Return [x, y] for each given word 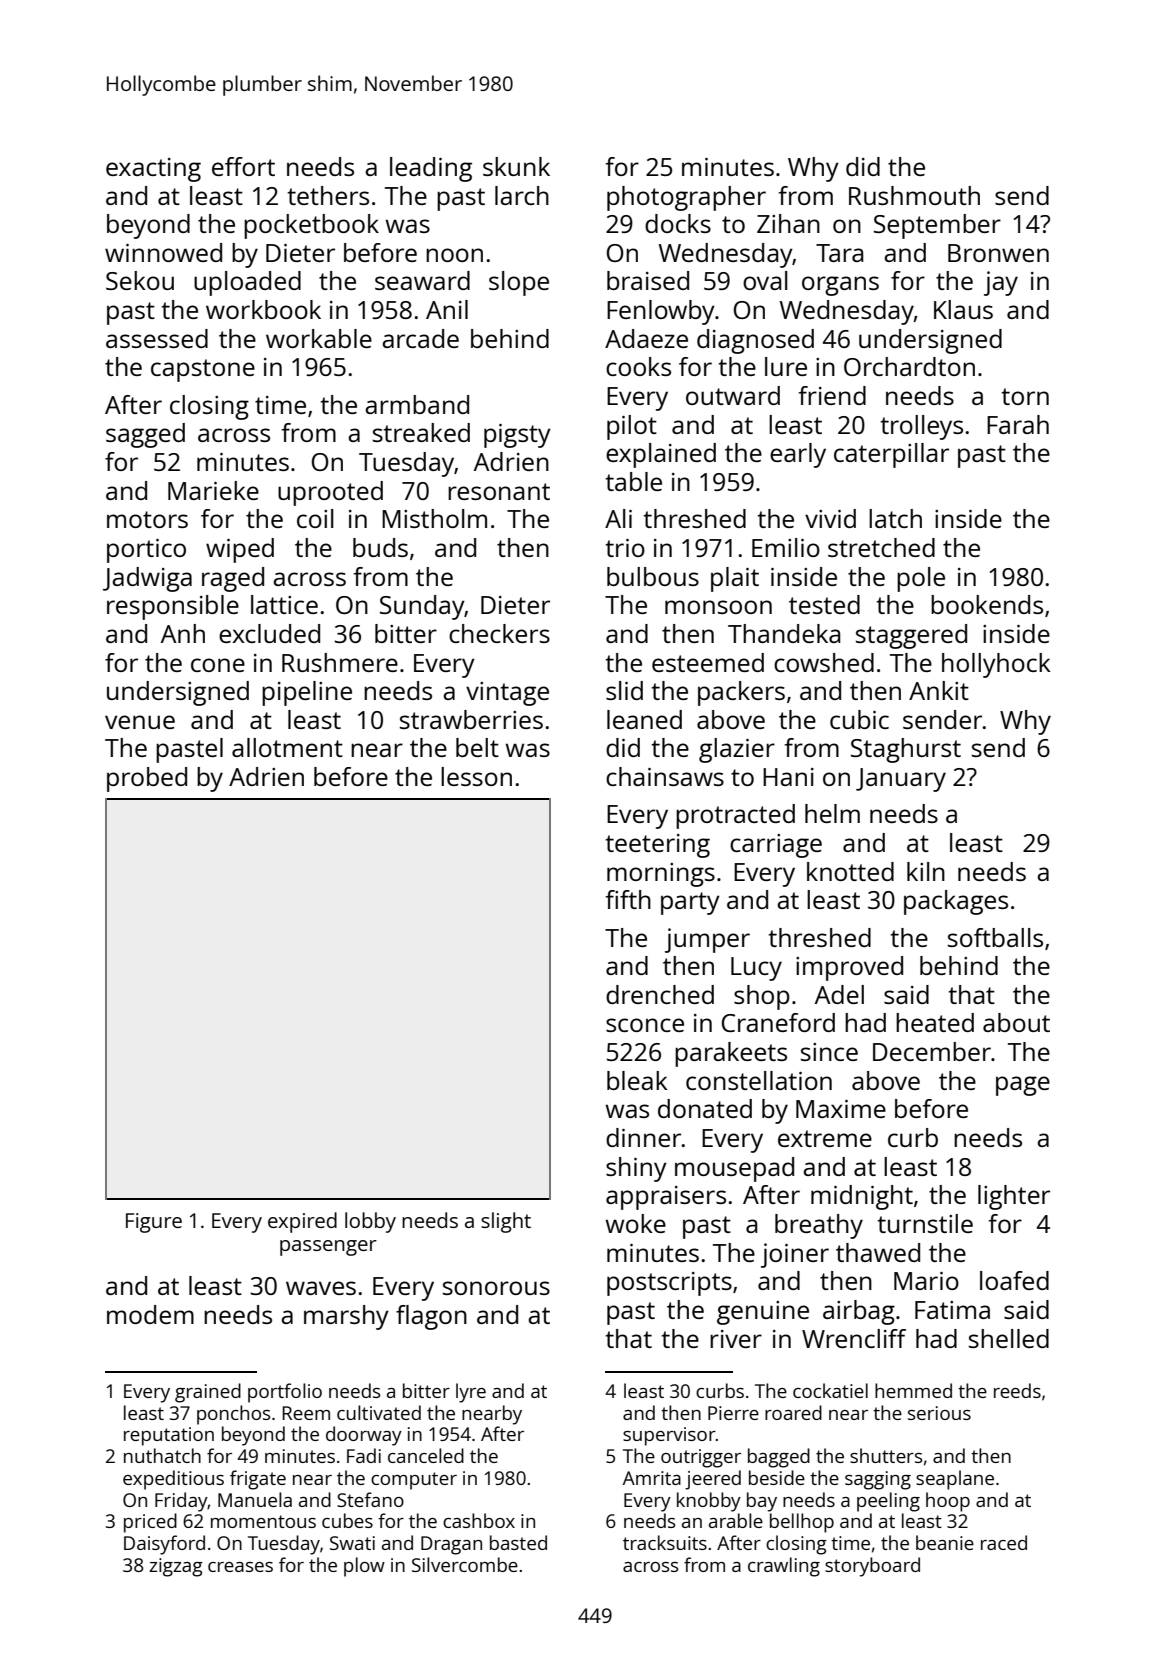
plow [364, 1567]
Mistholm [434, 518]
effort [243, 166]
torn [1025, 396]
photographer [686, 198]
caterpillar [891, 455]
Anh [183, 633]
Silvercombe [465, 1564]
